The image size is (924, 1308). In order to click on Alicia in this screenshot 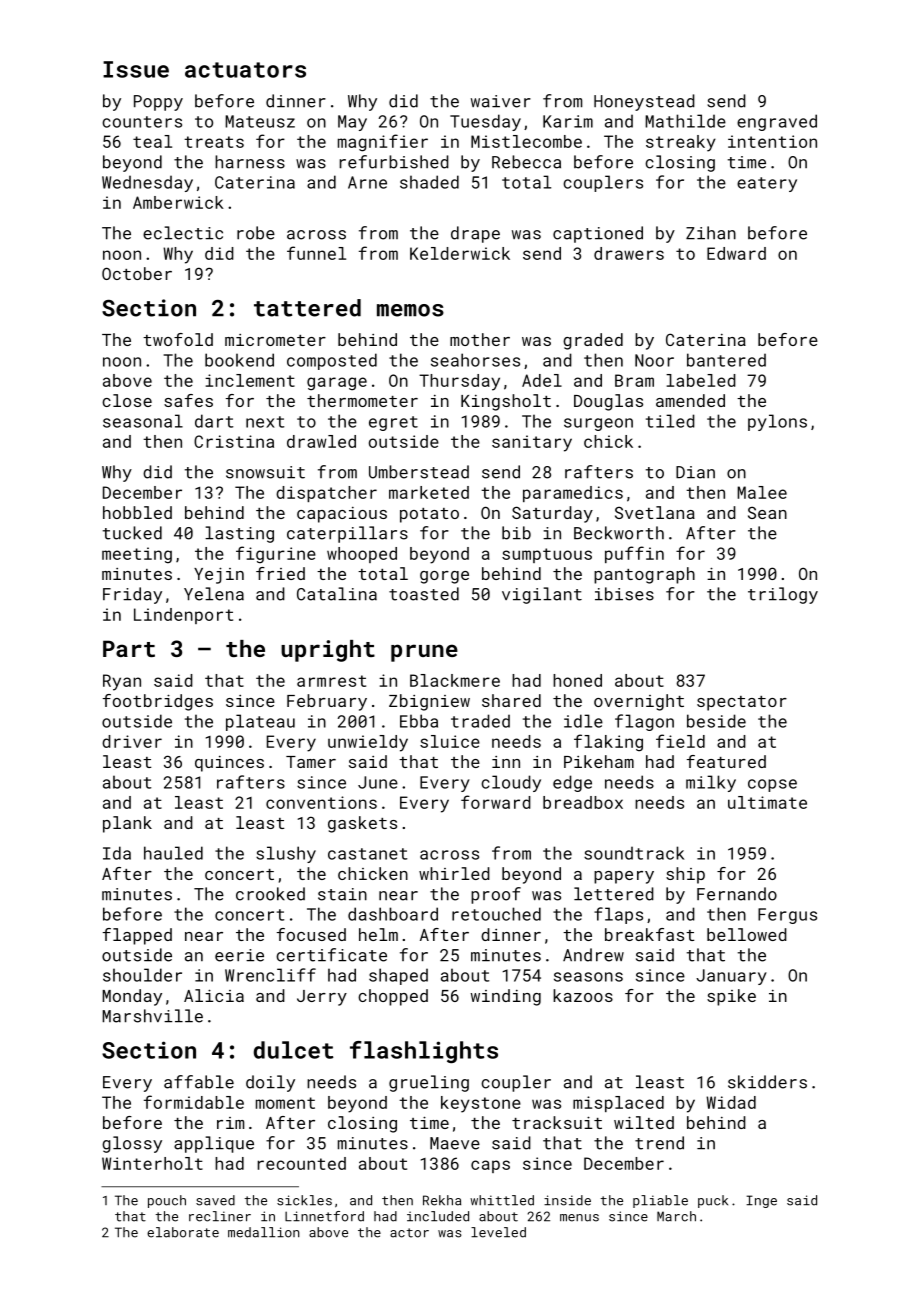, I will do `click(214, 995)`.
